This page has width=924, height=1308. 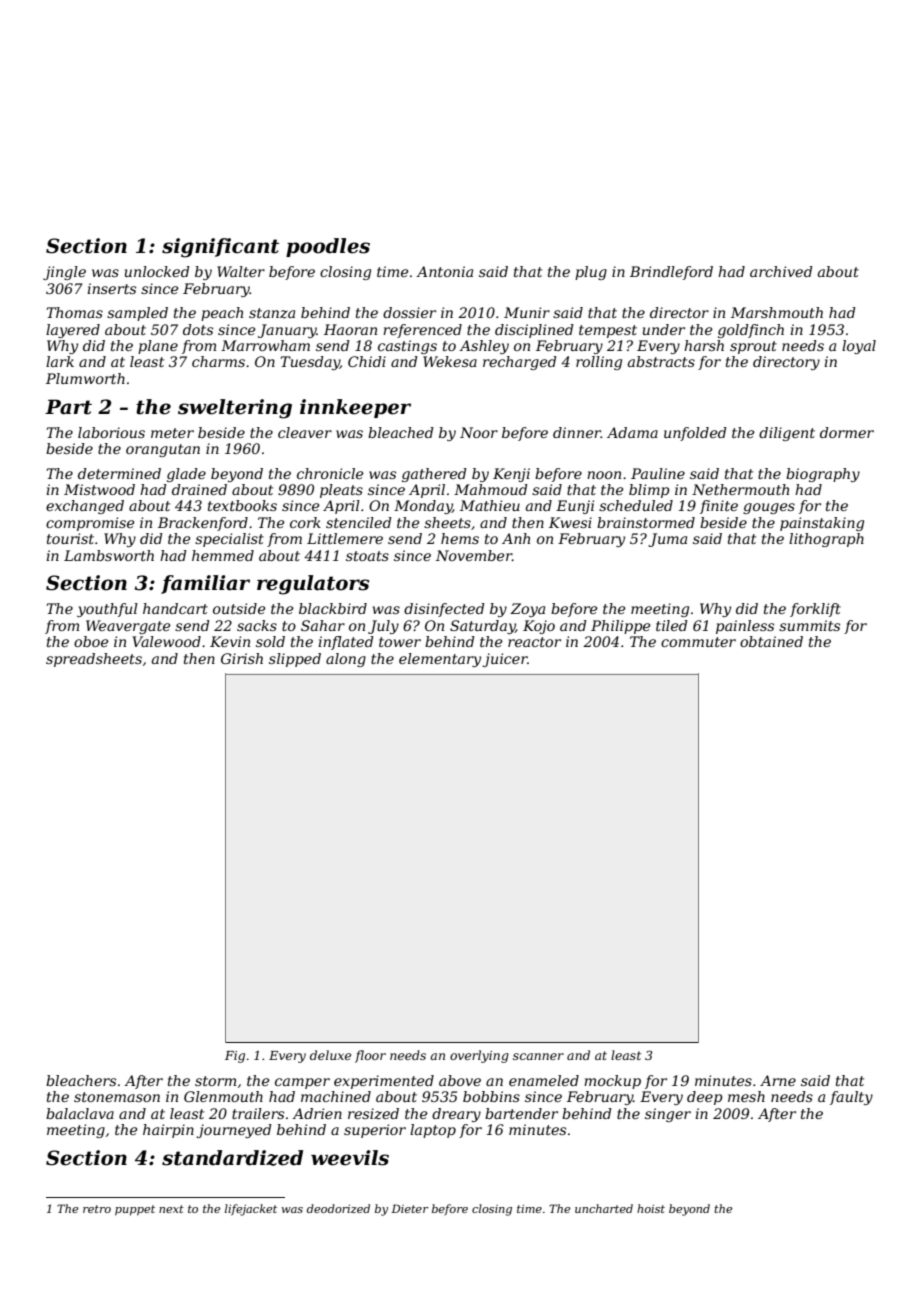 What do you see at coordinates (479, 1056) in the page?
I see `overlying` at bounding box center [479, 1056].
